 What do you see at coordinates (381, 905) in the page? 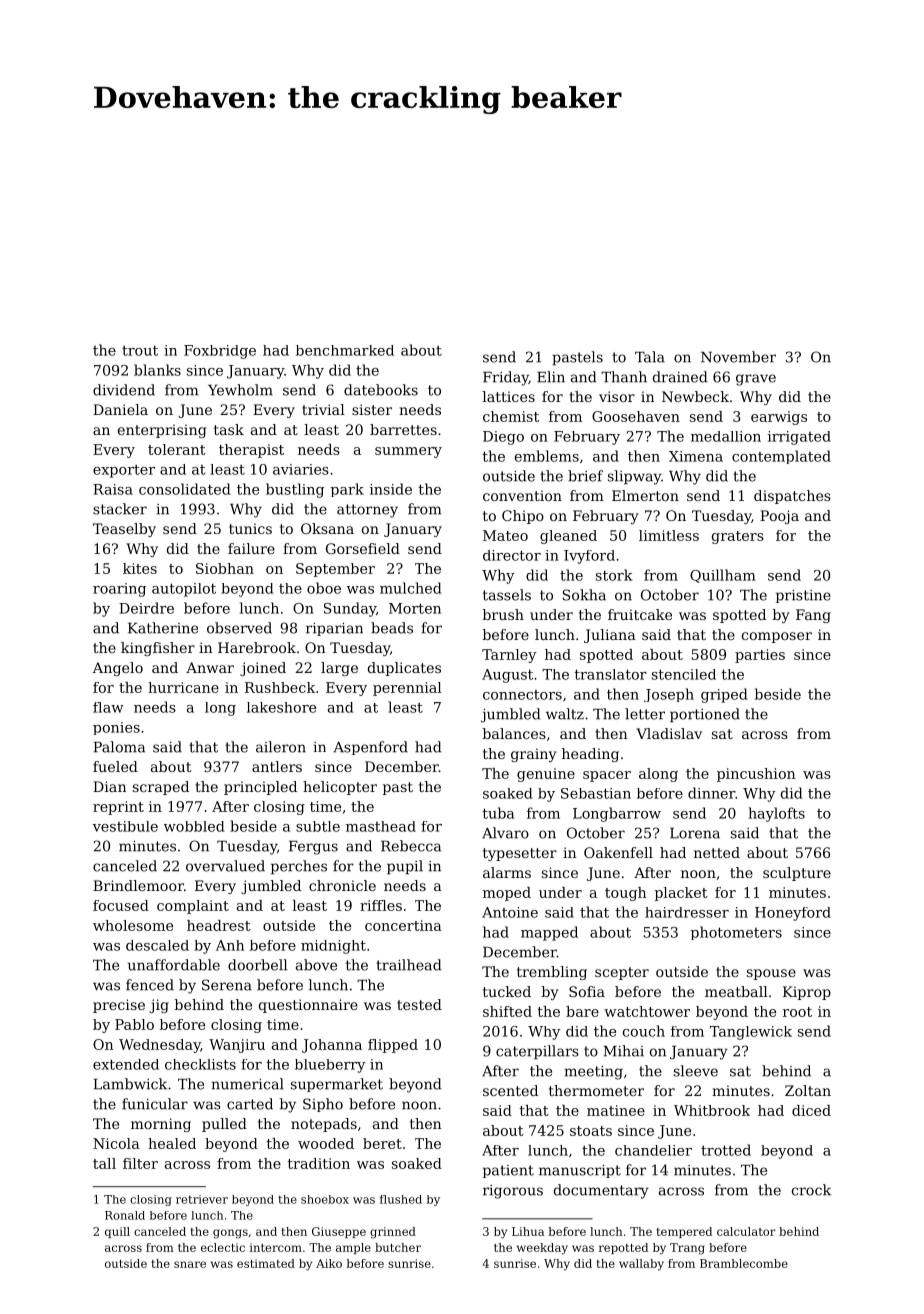
I see `riffles` at bounding box center [381, 905].
